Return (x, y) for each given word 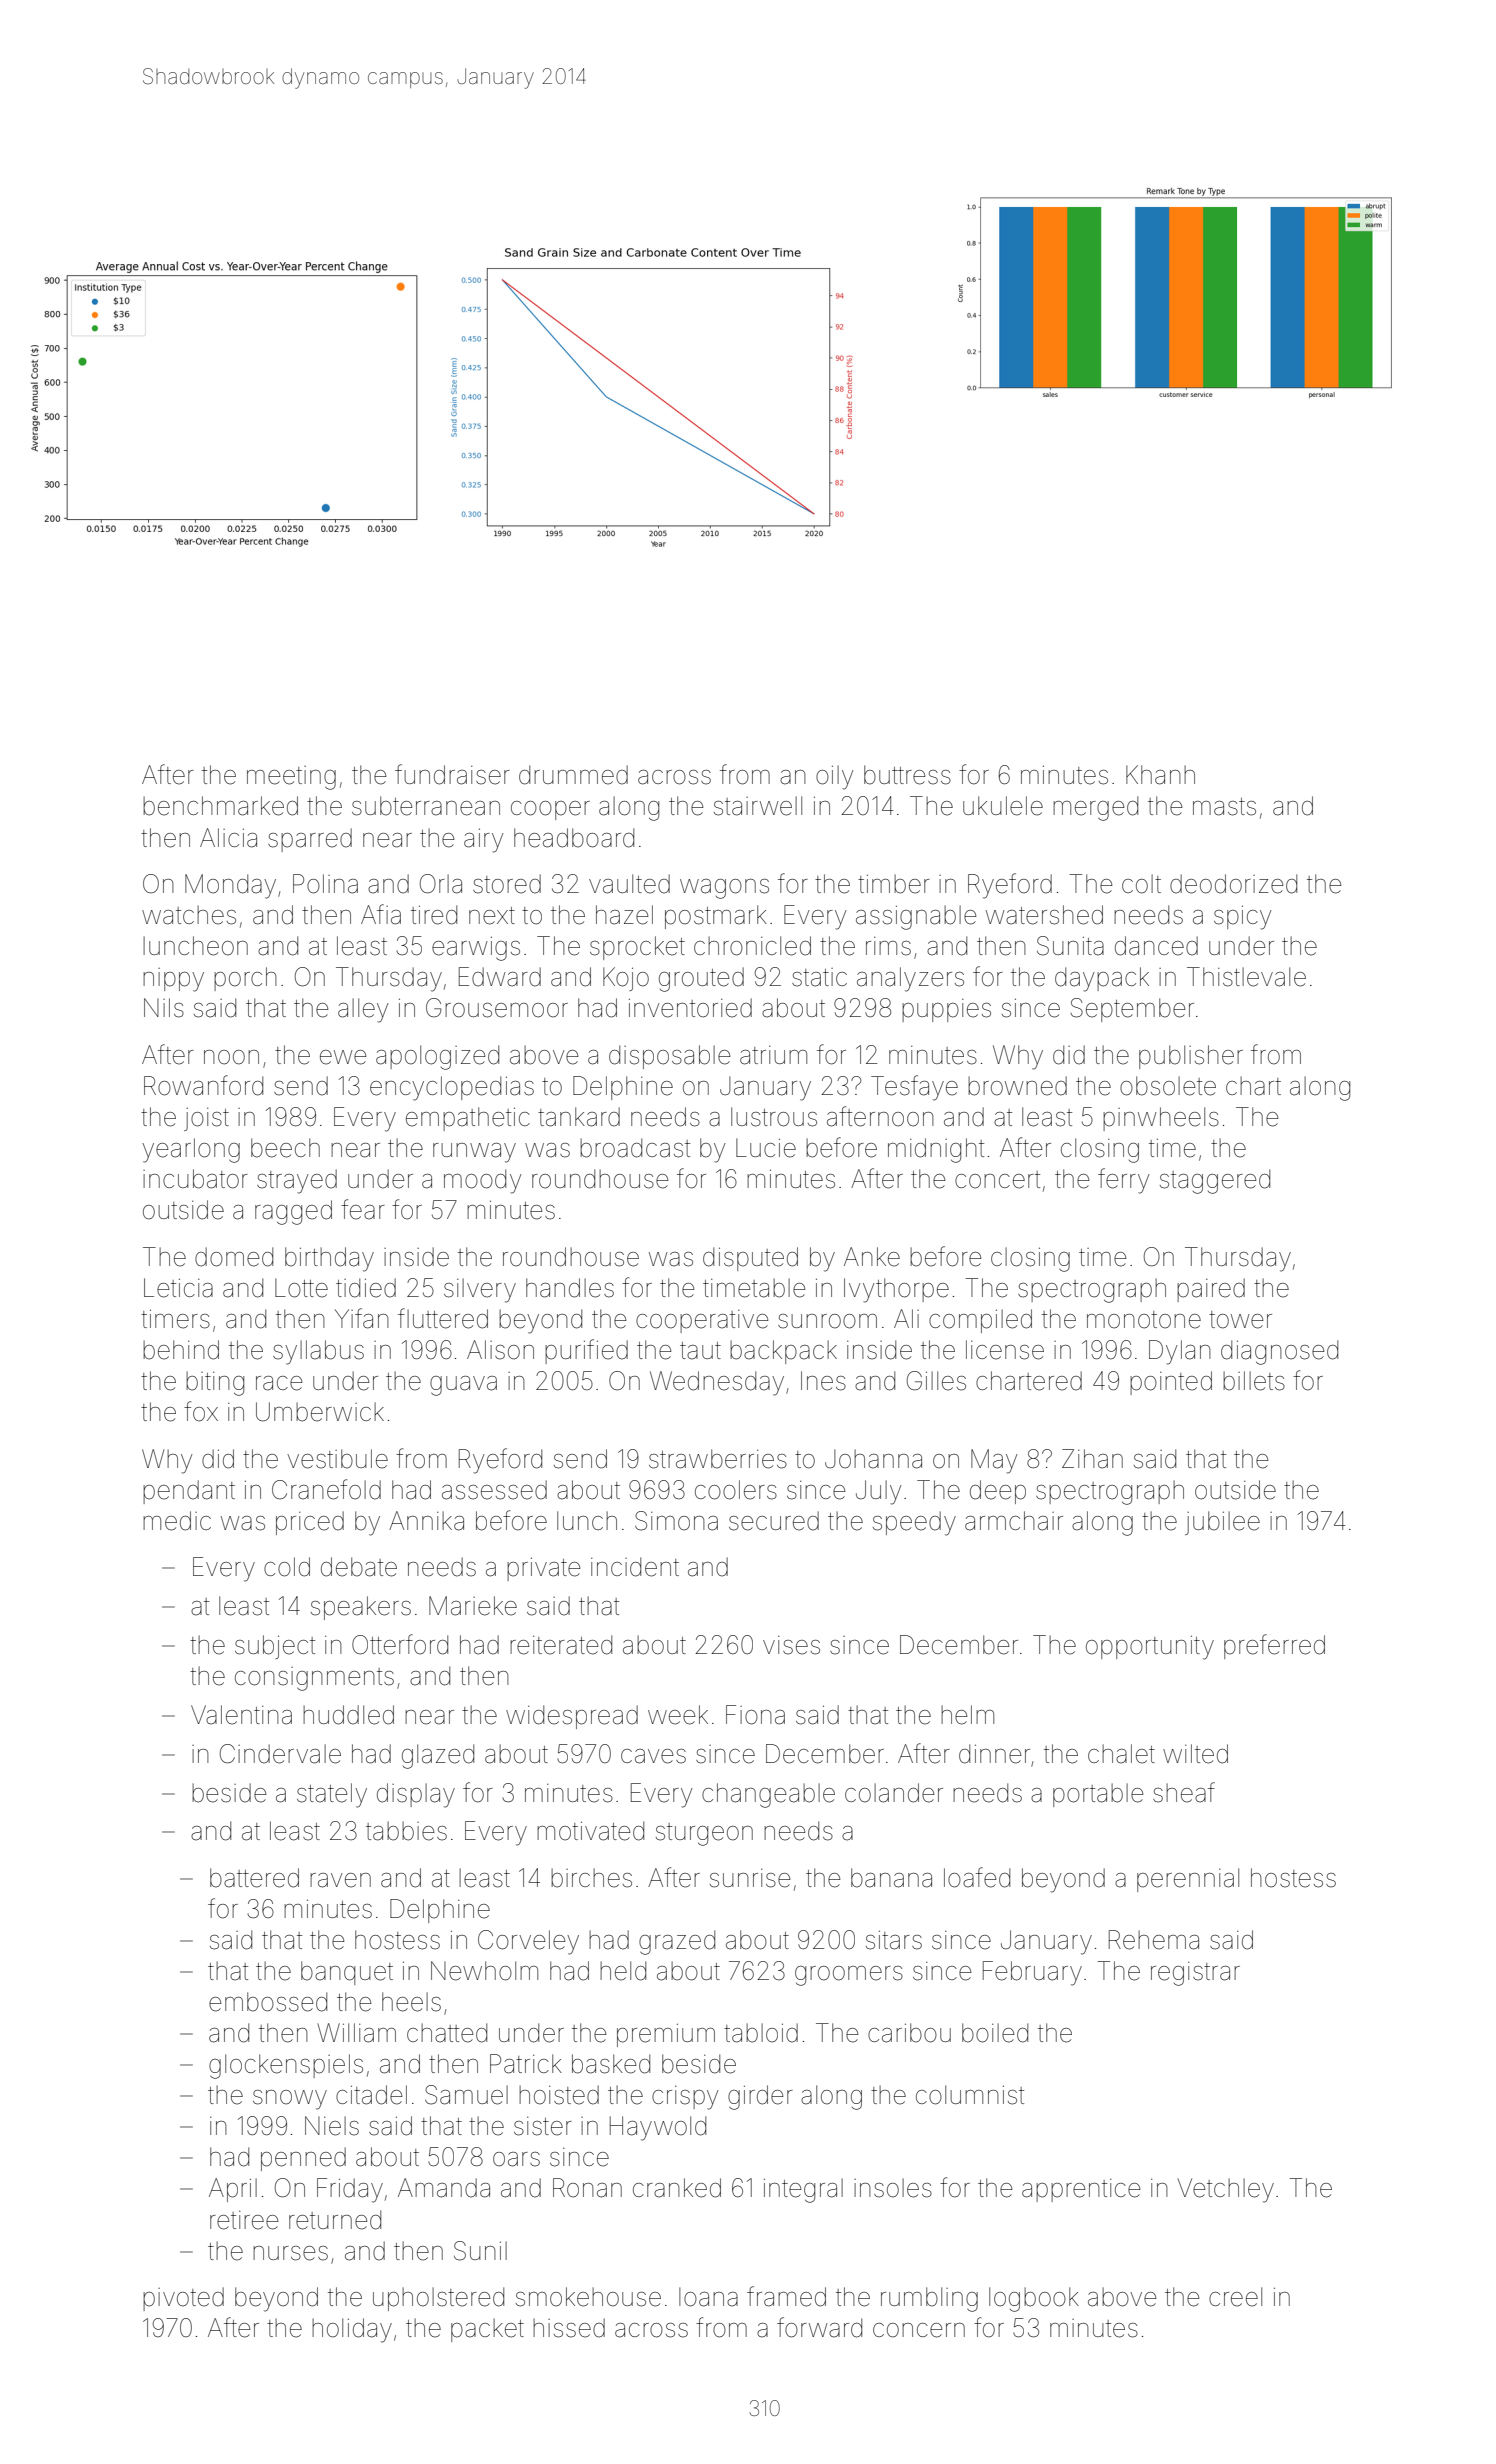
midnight (936, 1150)
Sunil (480, 2251)
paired (1211, 1290)
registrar (1195, 1974)
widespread (572, 1717)
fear (363, 1209)
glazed (438, 1756)
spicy (1243, 918)
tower (1240, 1320)
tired (434, 915)
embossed (268, 2002)
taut (700, 1351)
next (492, 916)
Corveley (528, 1942)
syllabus (318, 1352)
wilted (1195, 1754)
